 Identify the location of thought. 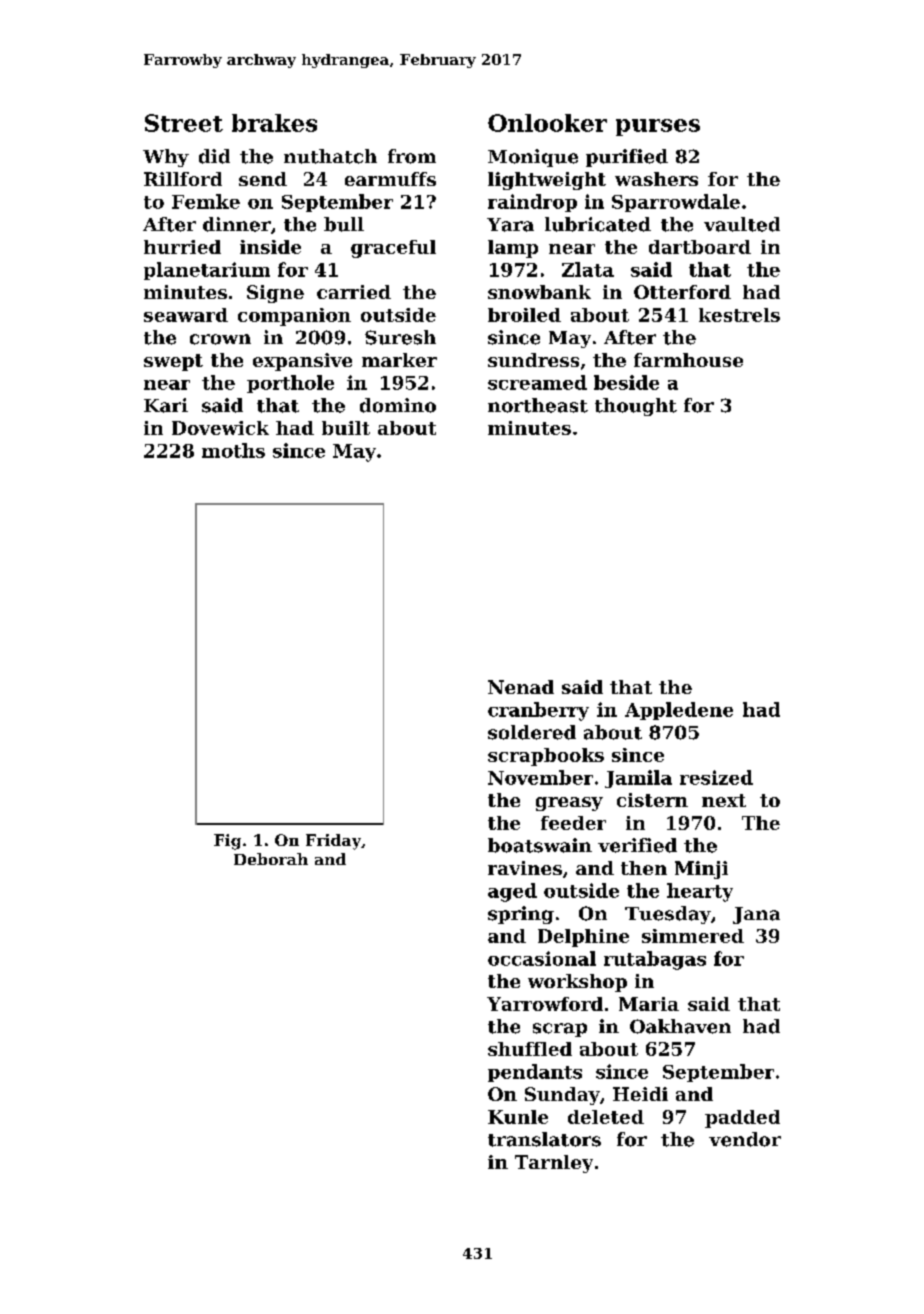
(636, 407).
